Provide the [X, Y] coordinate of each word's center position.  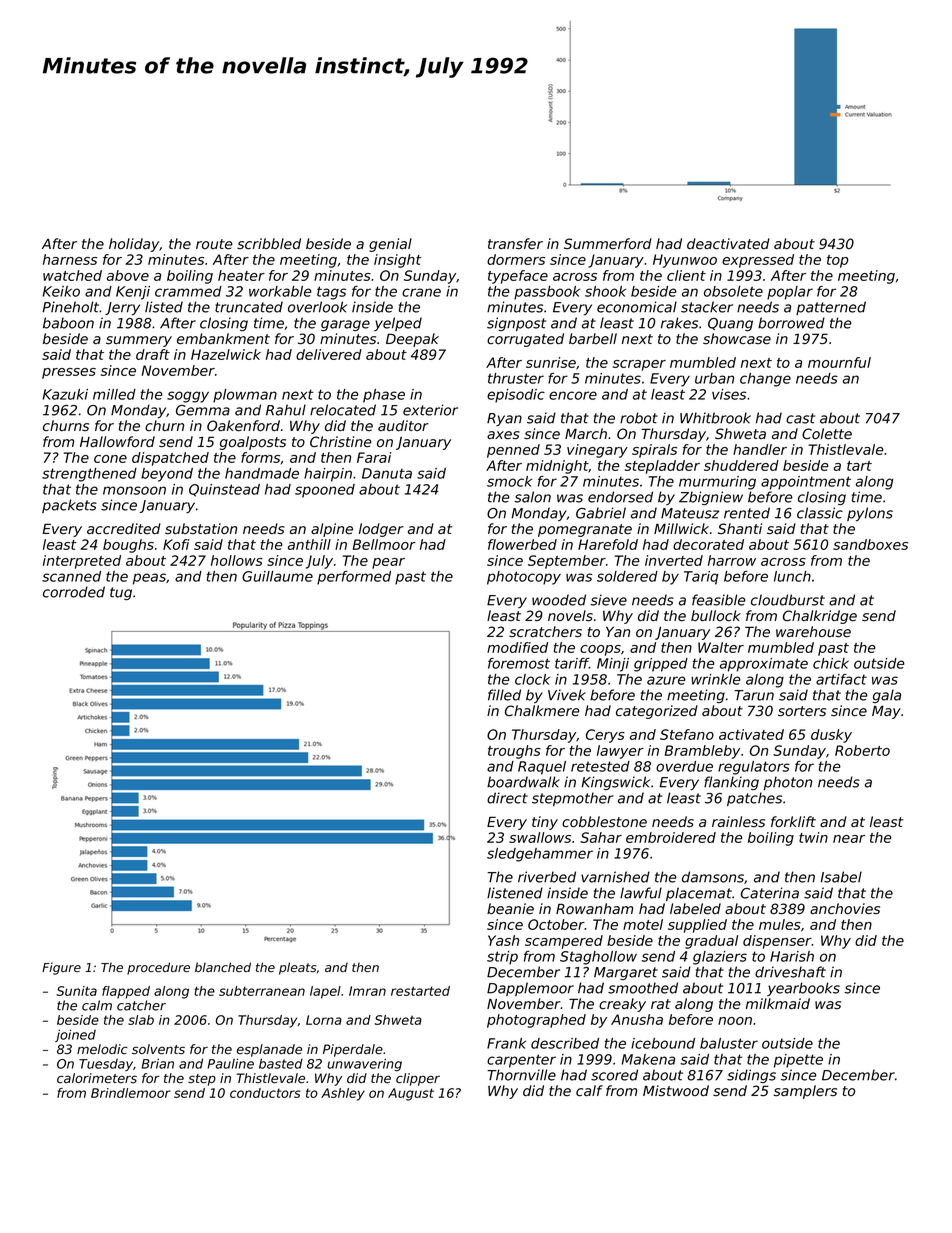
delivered [329, 354]
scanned [71, 576]
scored [614, 1075]
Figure [61, 968]
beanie [510, 908]
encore [573, 395]
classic [820, 513]
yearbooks [803, 989]
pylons [870, 514]
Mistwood [676, 1091]
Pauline [230, 1063]
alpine [332, 530]
